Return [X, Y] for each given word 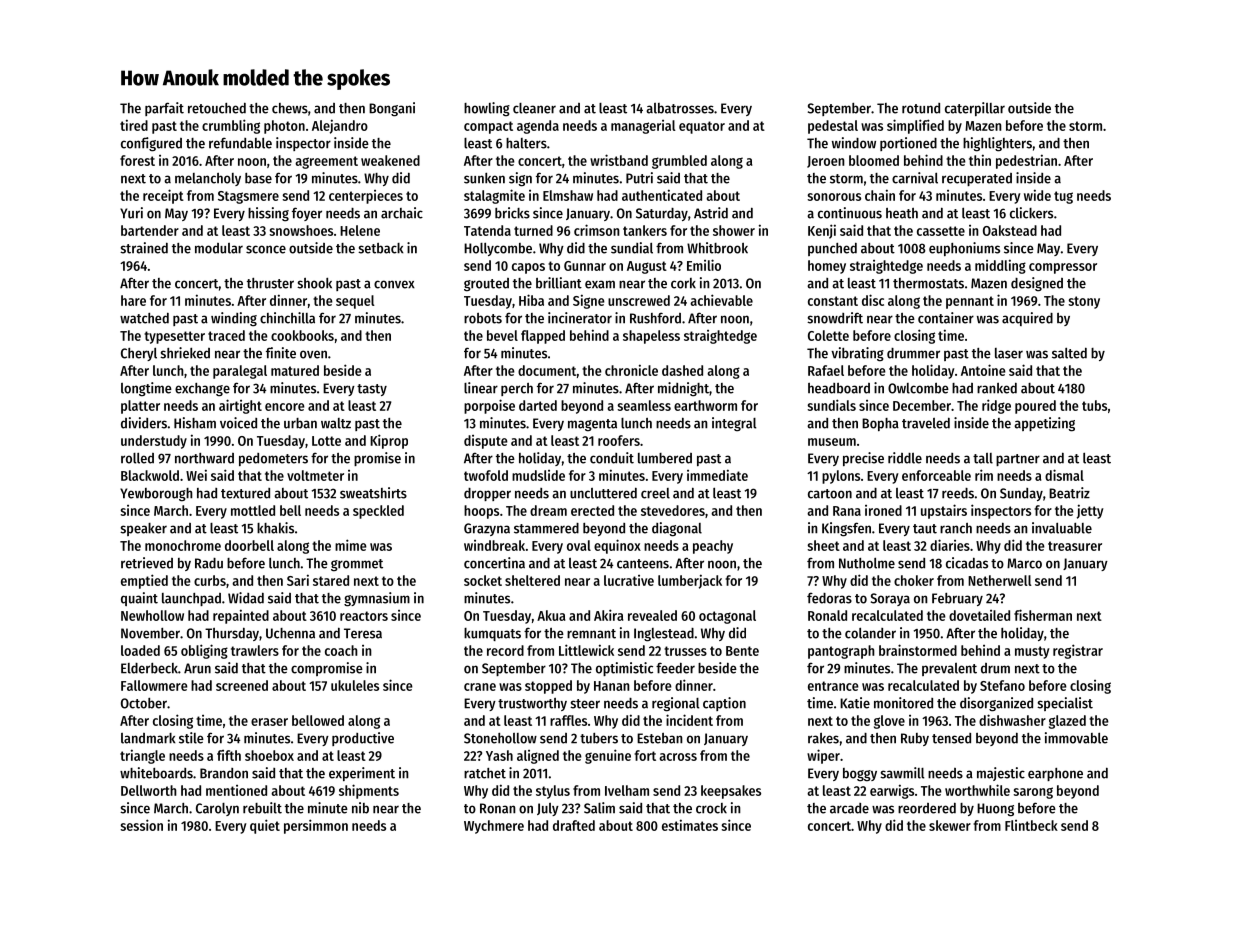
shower [734, 230]
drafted [574, 825]
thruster [270, 283]
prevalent [949, 669]
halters [526, 143]
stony [1084, 302]
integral [734, 424]
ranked [997, 388]
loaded [140, 650]
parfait [164, 109]
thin [980, 160]
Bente [742, 651]
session [142, 825]
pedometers [273, 459]
